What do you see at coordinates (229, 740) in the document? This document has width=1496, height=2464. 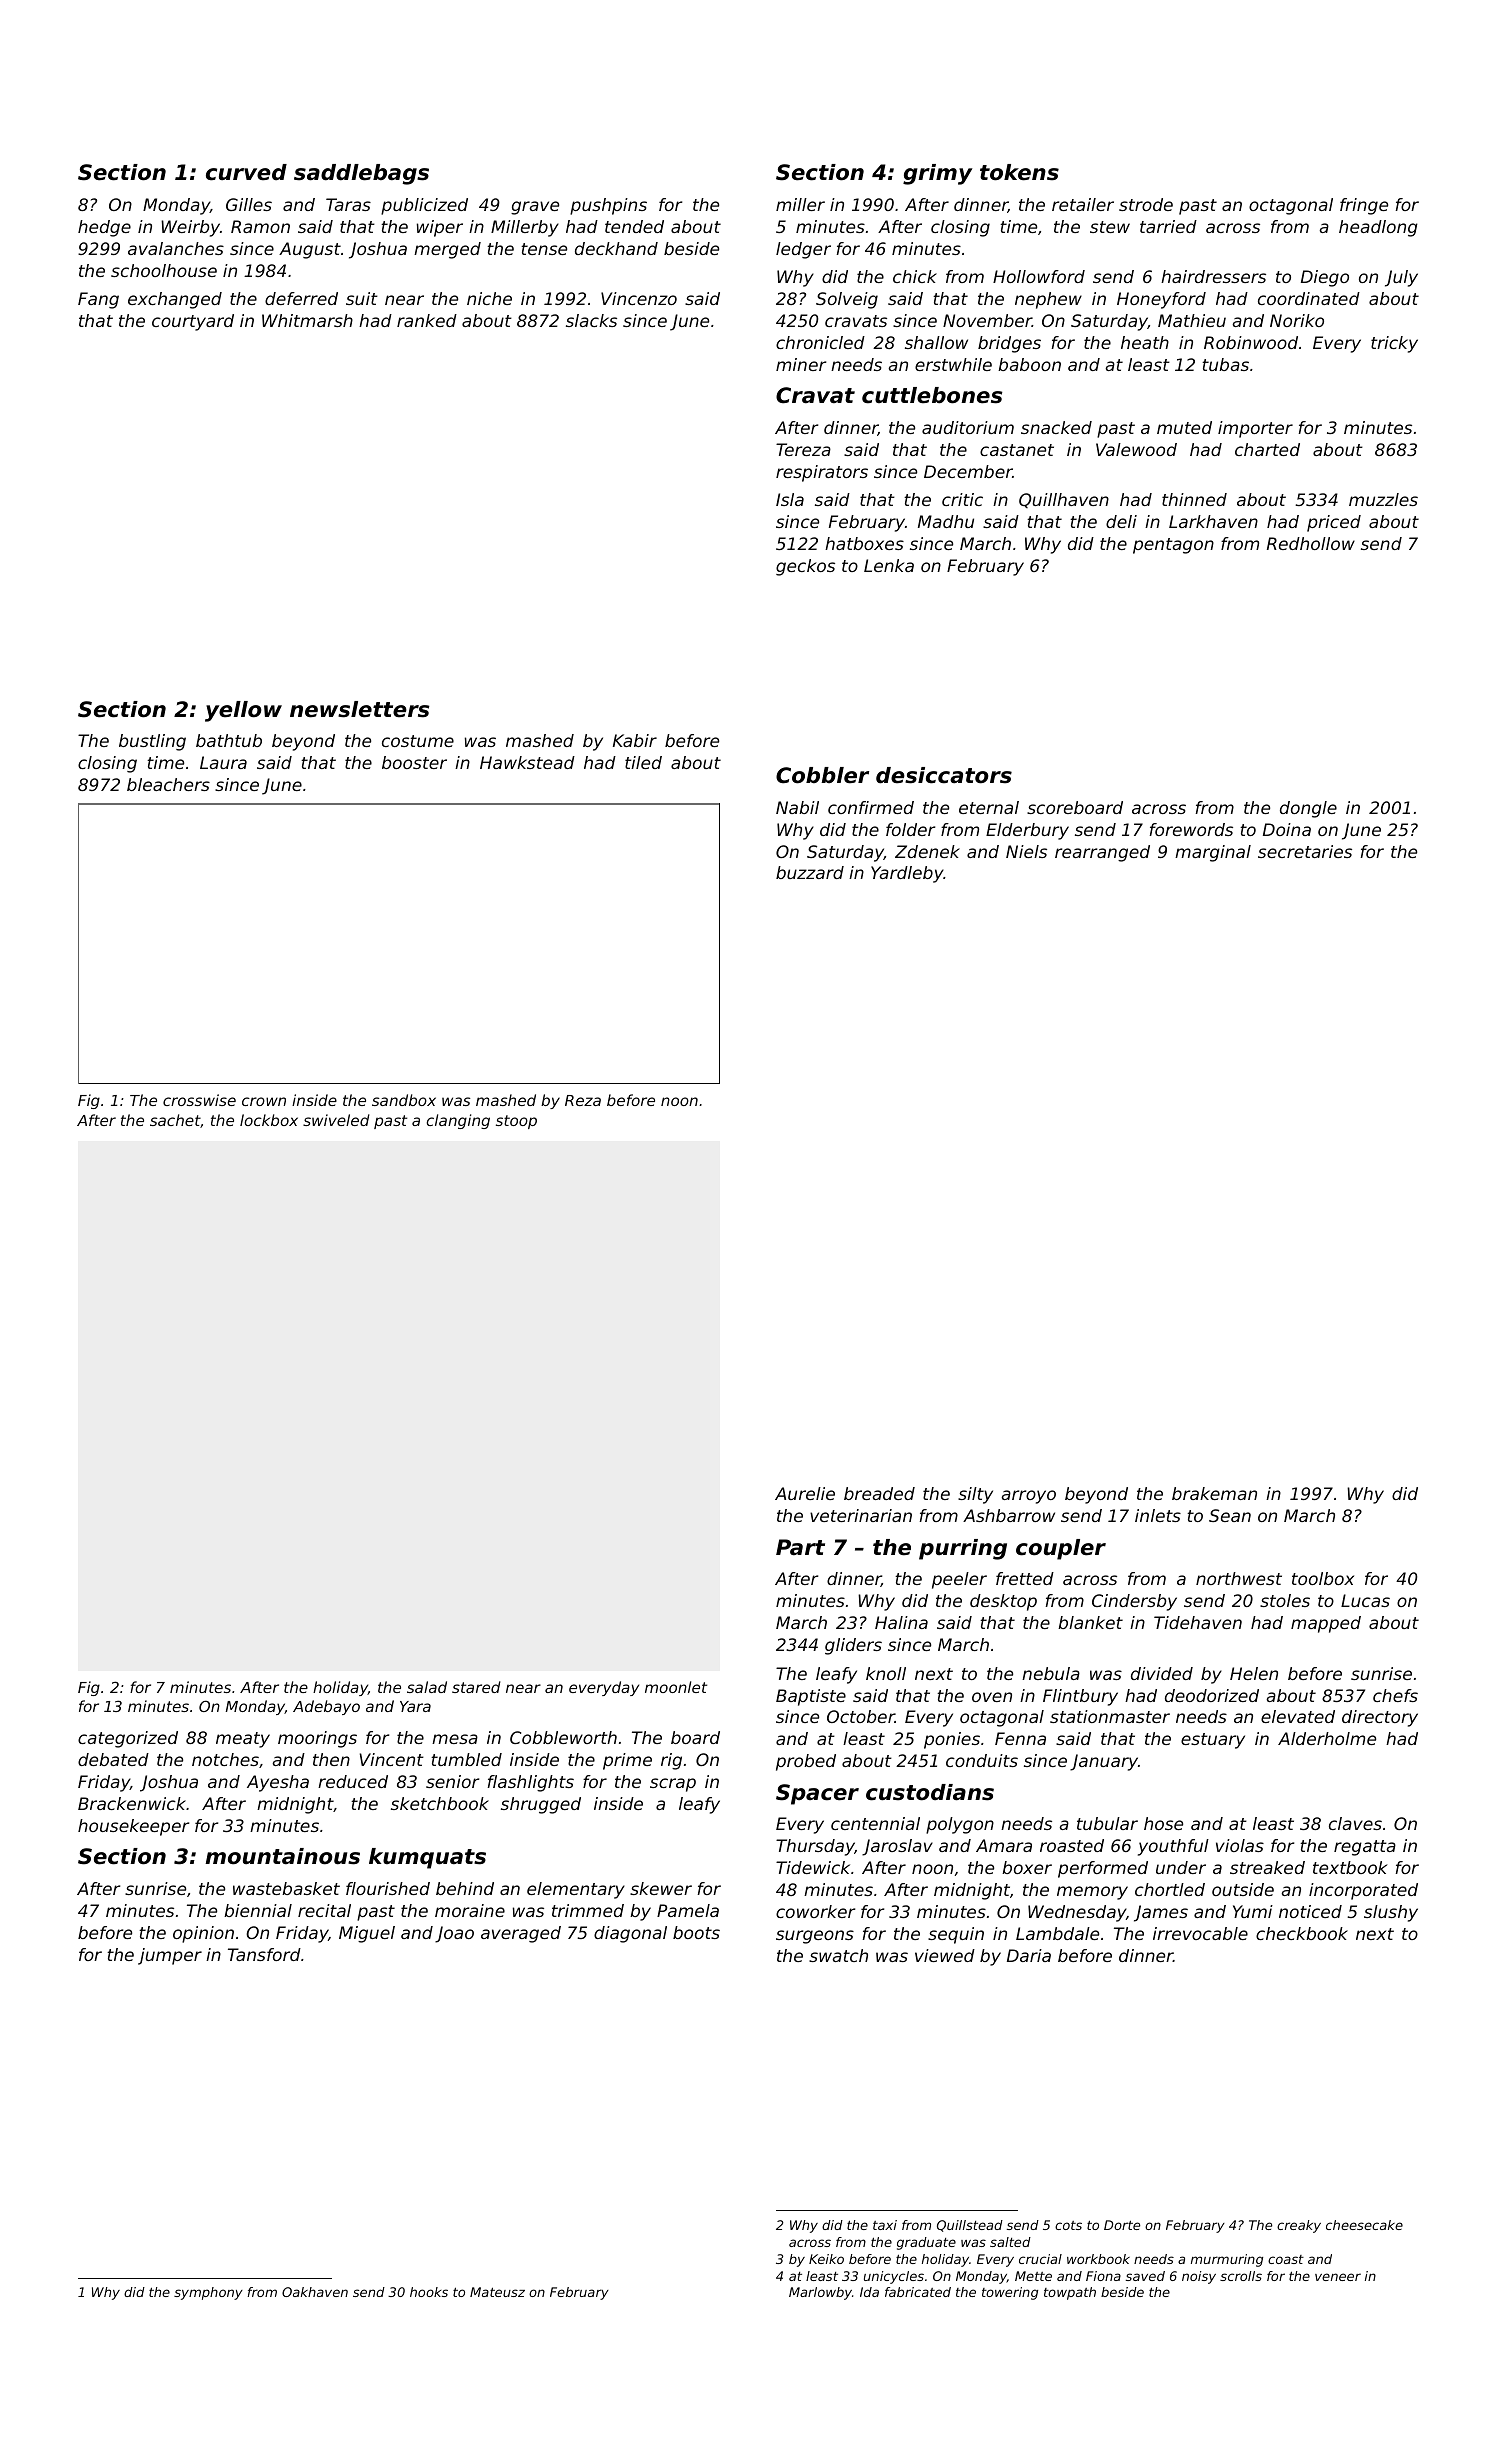 I see `bathtub` at bounding box center [229, 740].
